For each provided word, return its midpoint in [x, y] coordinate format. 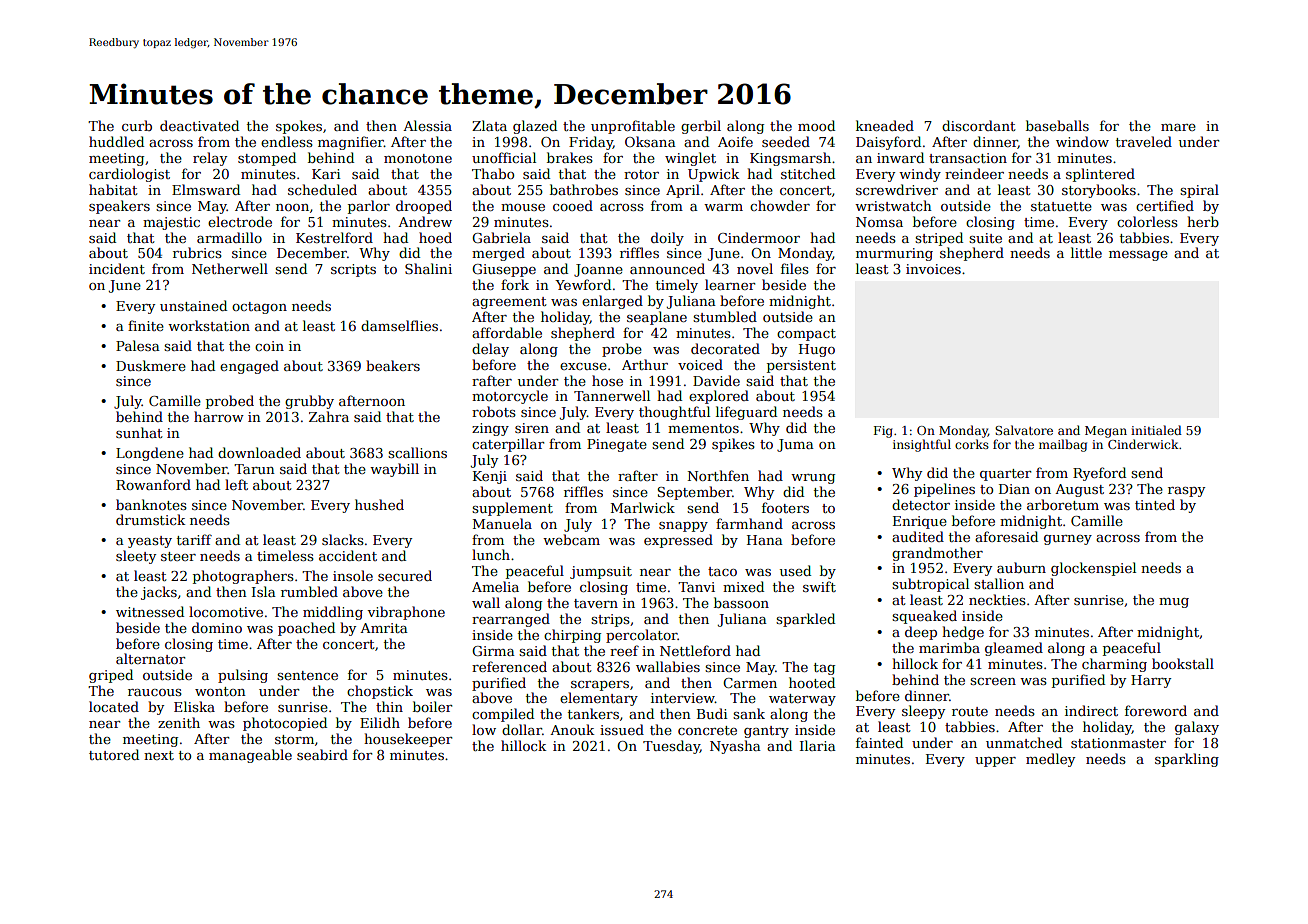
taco [722, 571]
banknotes [151, 504]
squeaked [924, 617]
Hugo [817, 350]
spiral [1199, 191]
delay [490, 350]
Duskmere [151, 365]
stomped [267, 159]
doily [667, 239]
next [159, 755]
